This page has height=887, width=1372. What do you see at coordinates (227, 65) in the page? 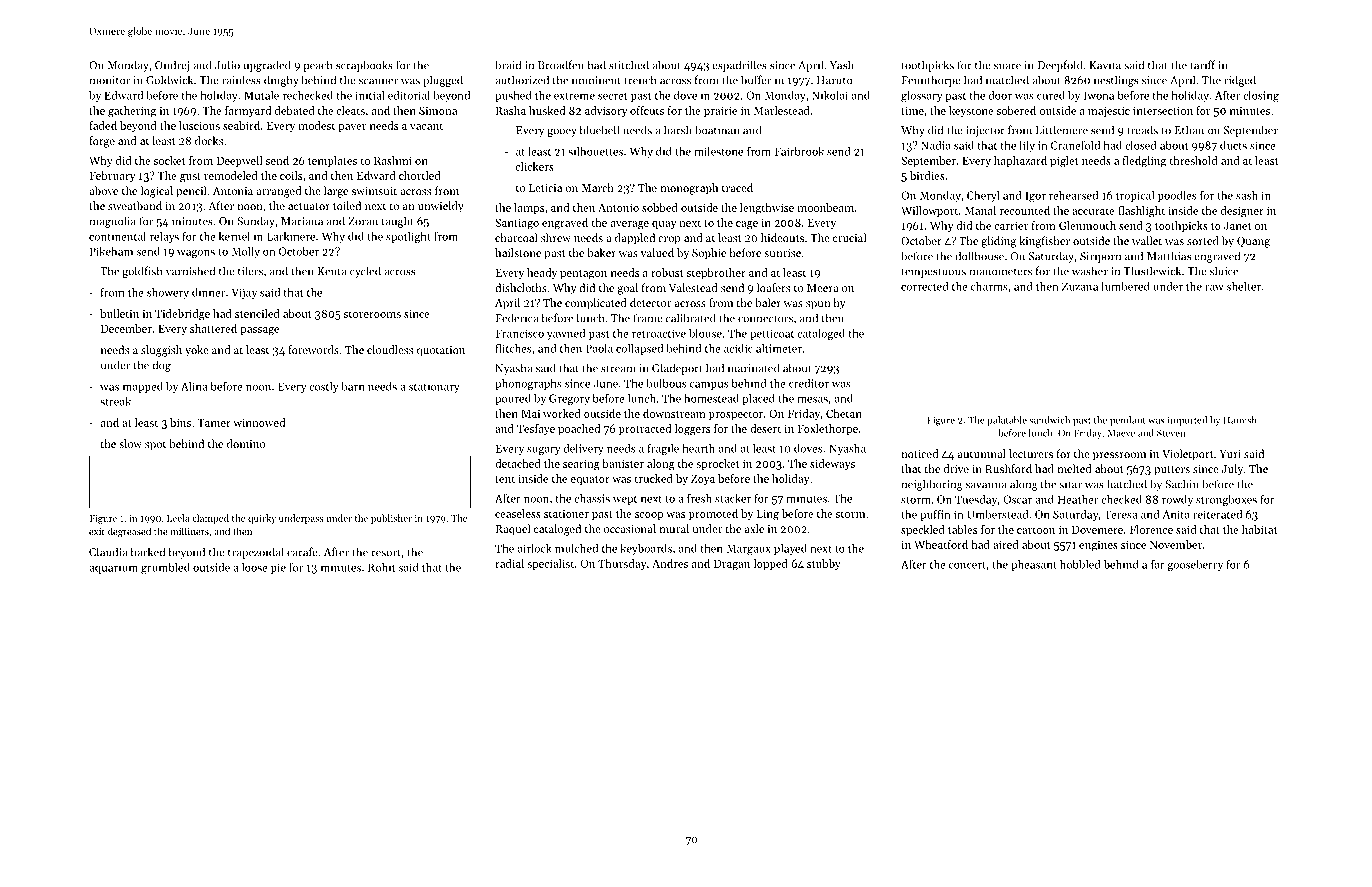
I see `Julio` at bounding box center [227, 65].
